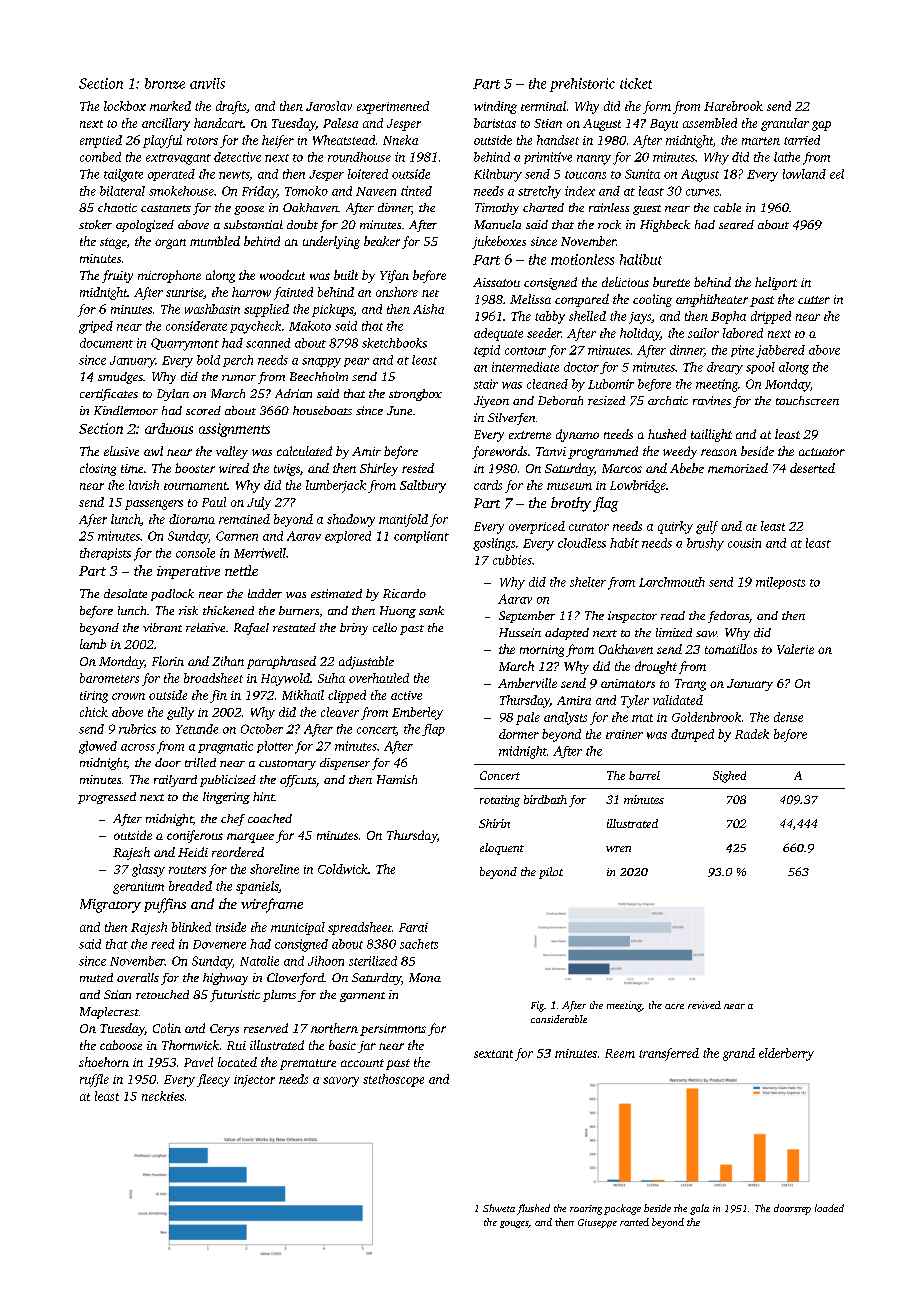 The image size is (924, 1308). What do you see at coordinates (680, 452) in the screenshot?
I see `weedy` at bounding box center [680, 452].
